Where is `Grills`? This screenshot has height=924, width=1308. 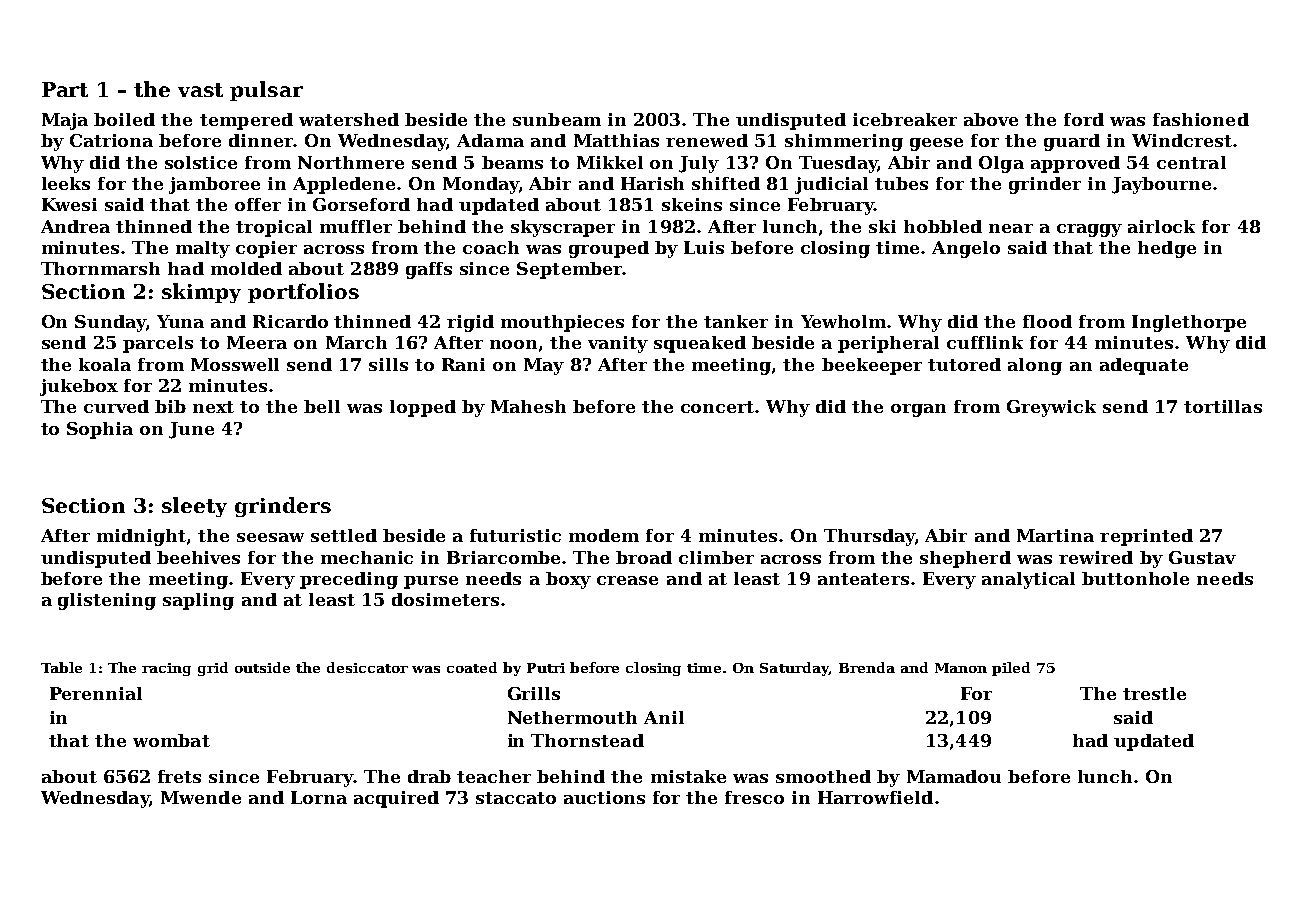 Grills is located at coordinates (534, 693).
